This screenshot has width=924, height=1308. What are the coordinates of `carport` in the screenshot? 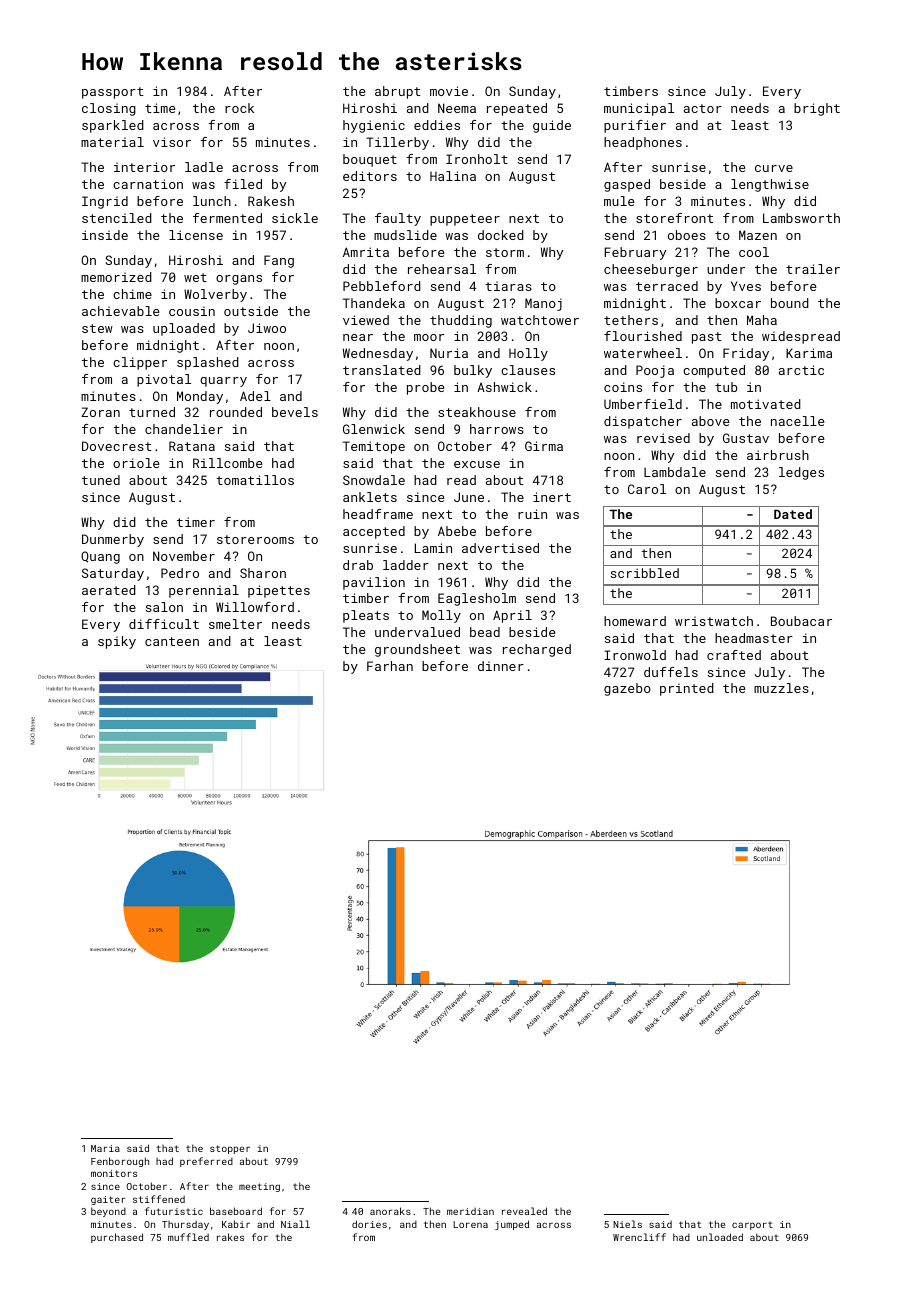 It's located at (752, 1226).
